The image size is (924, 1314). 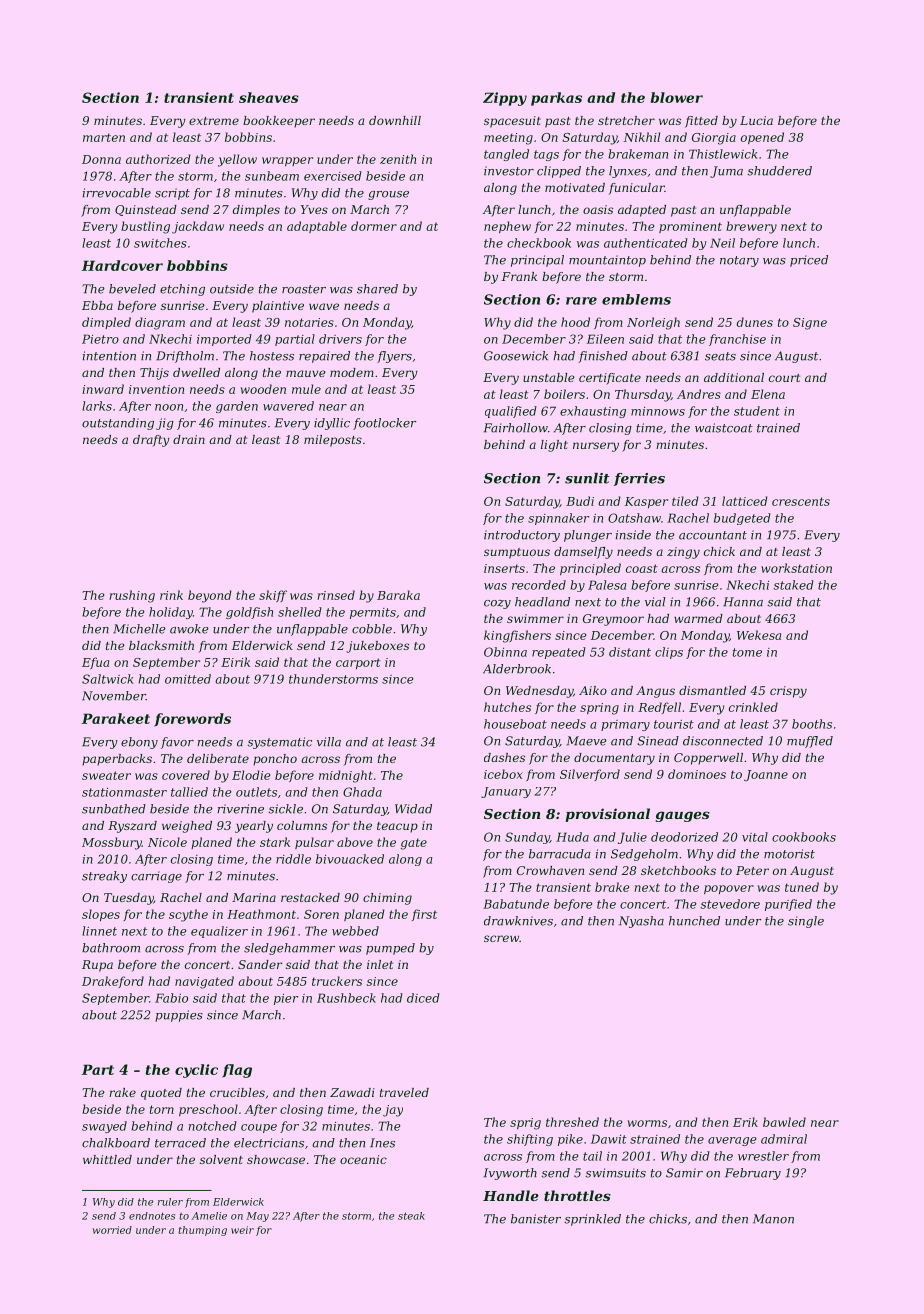 What do you see at coordinates (804, 837) in the screenshot?
I see `cookbooks` at bounding box center [804, 837].
